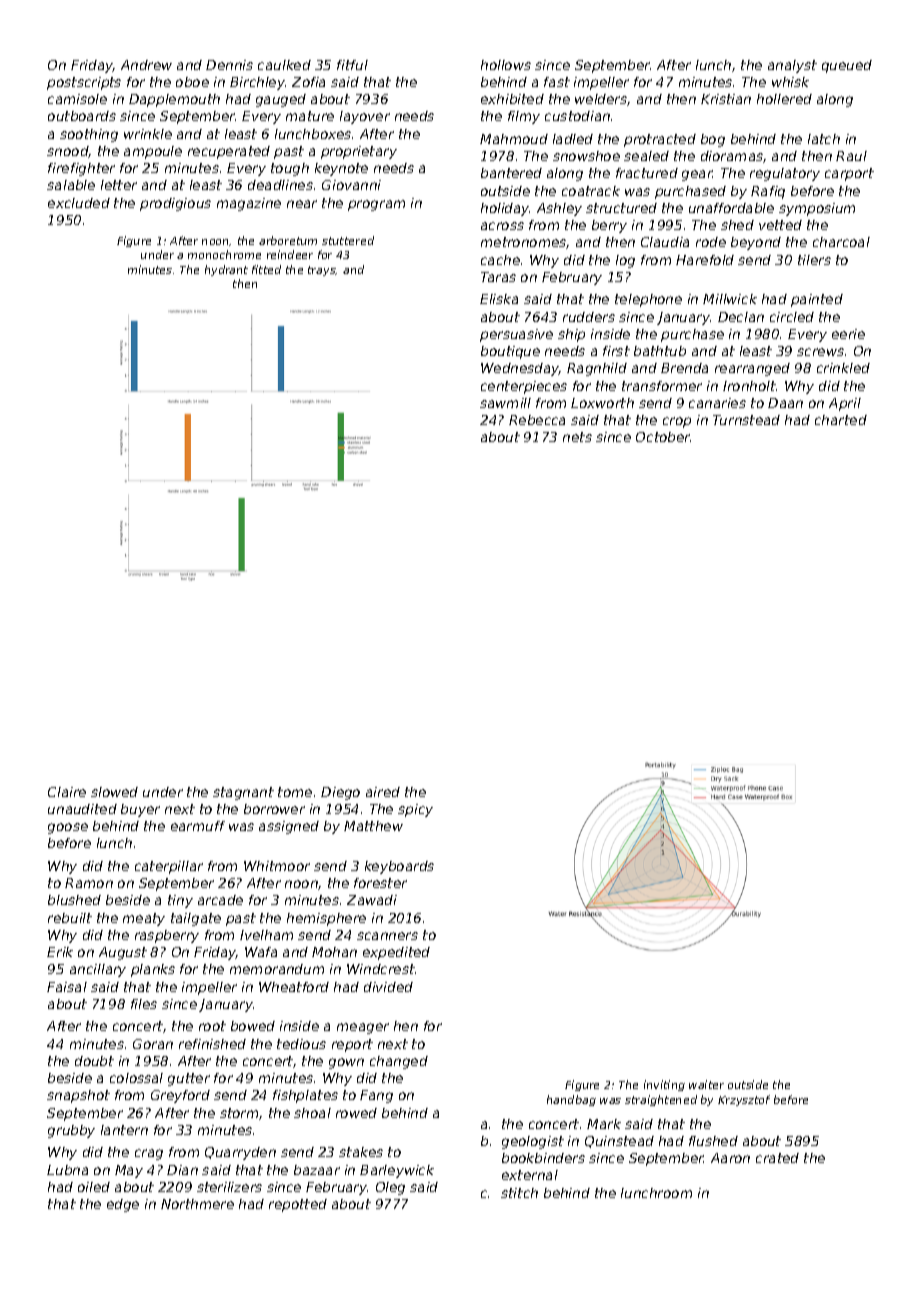 This screenshot has height=1308, width=924. I want to click on Andrew, so click(146, 65).
